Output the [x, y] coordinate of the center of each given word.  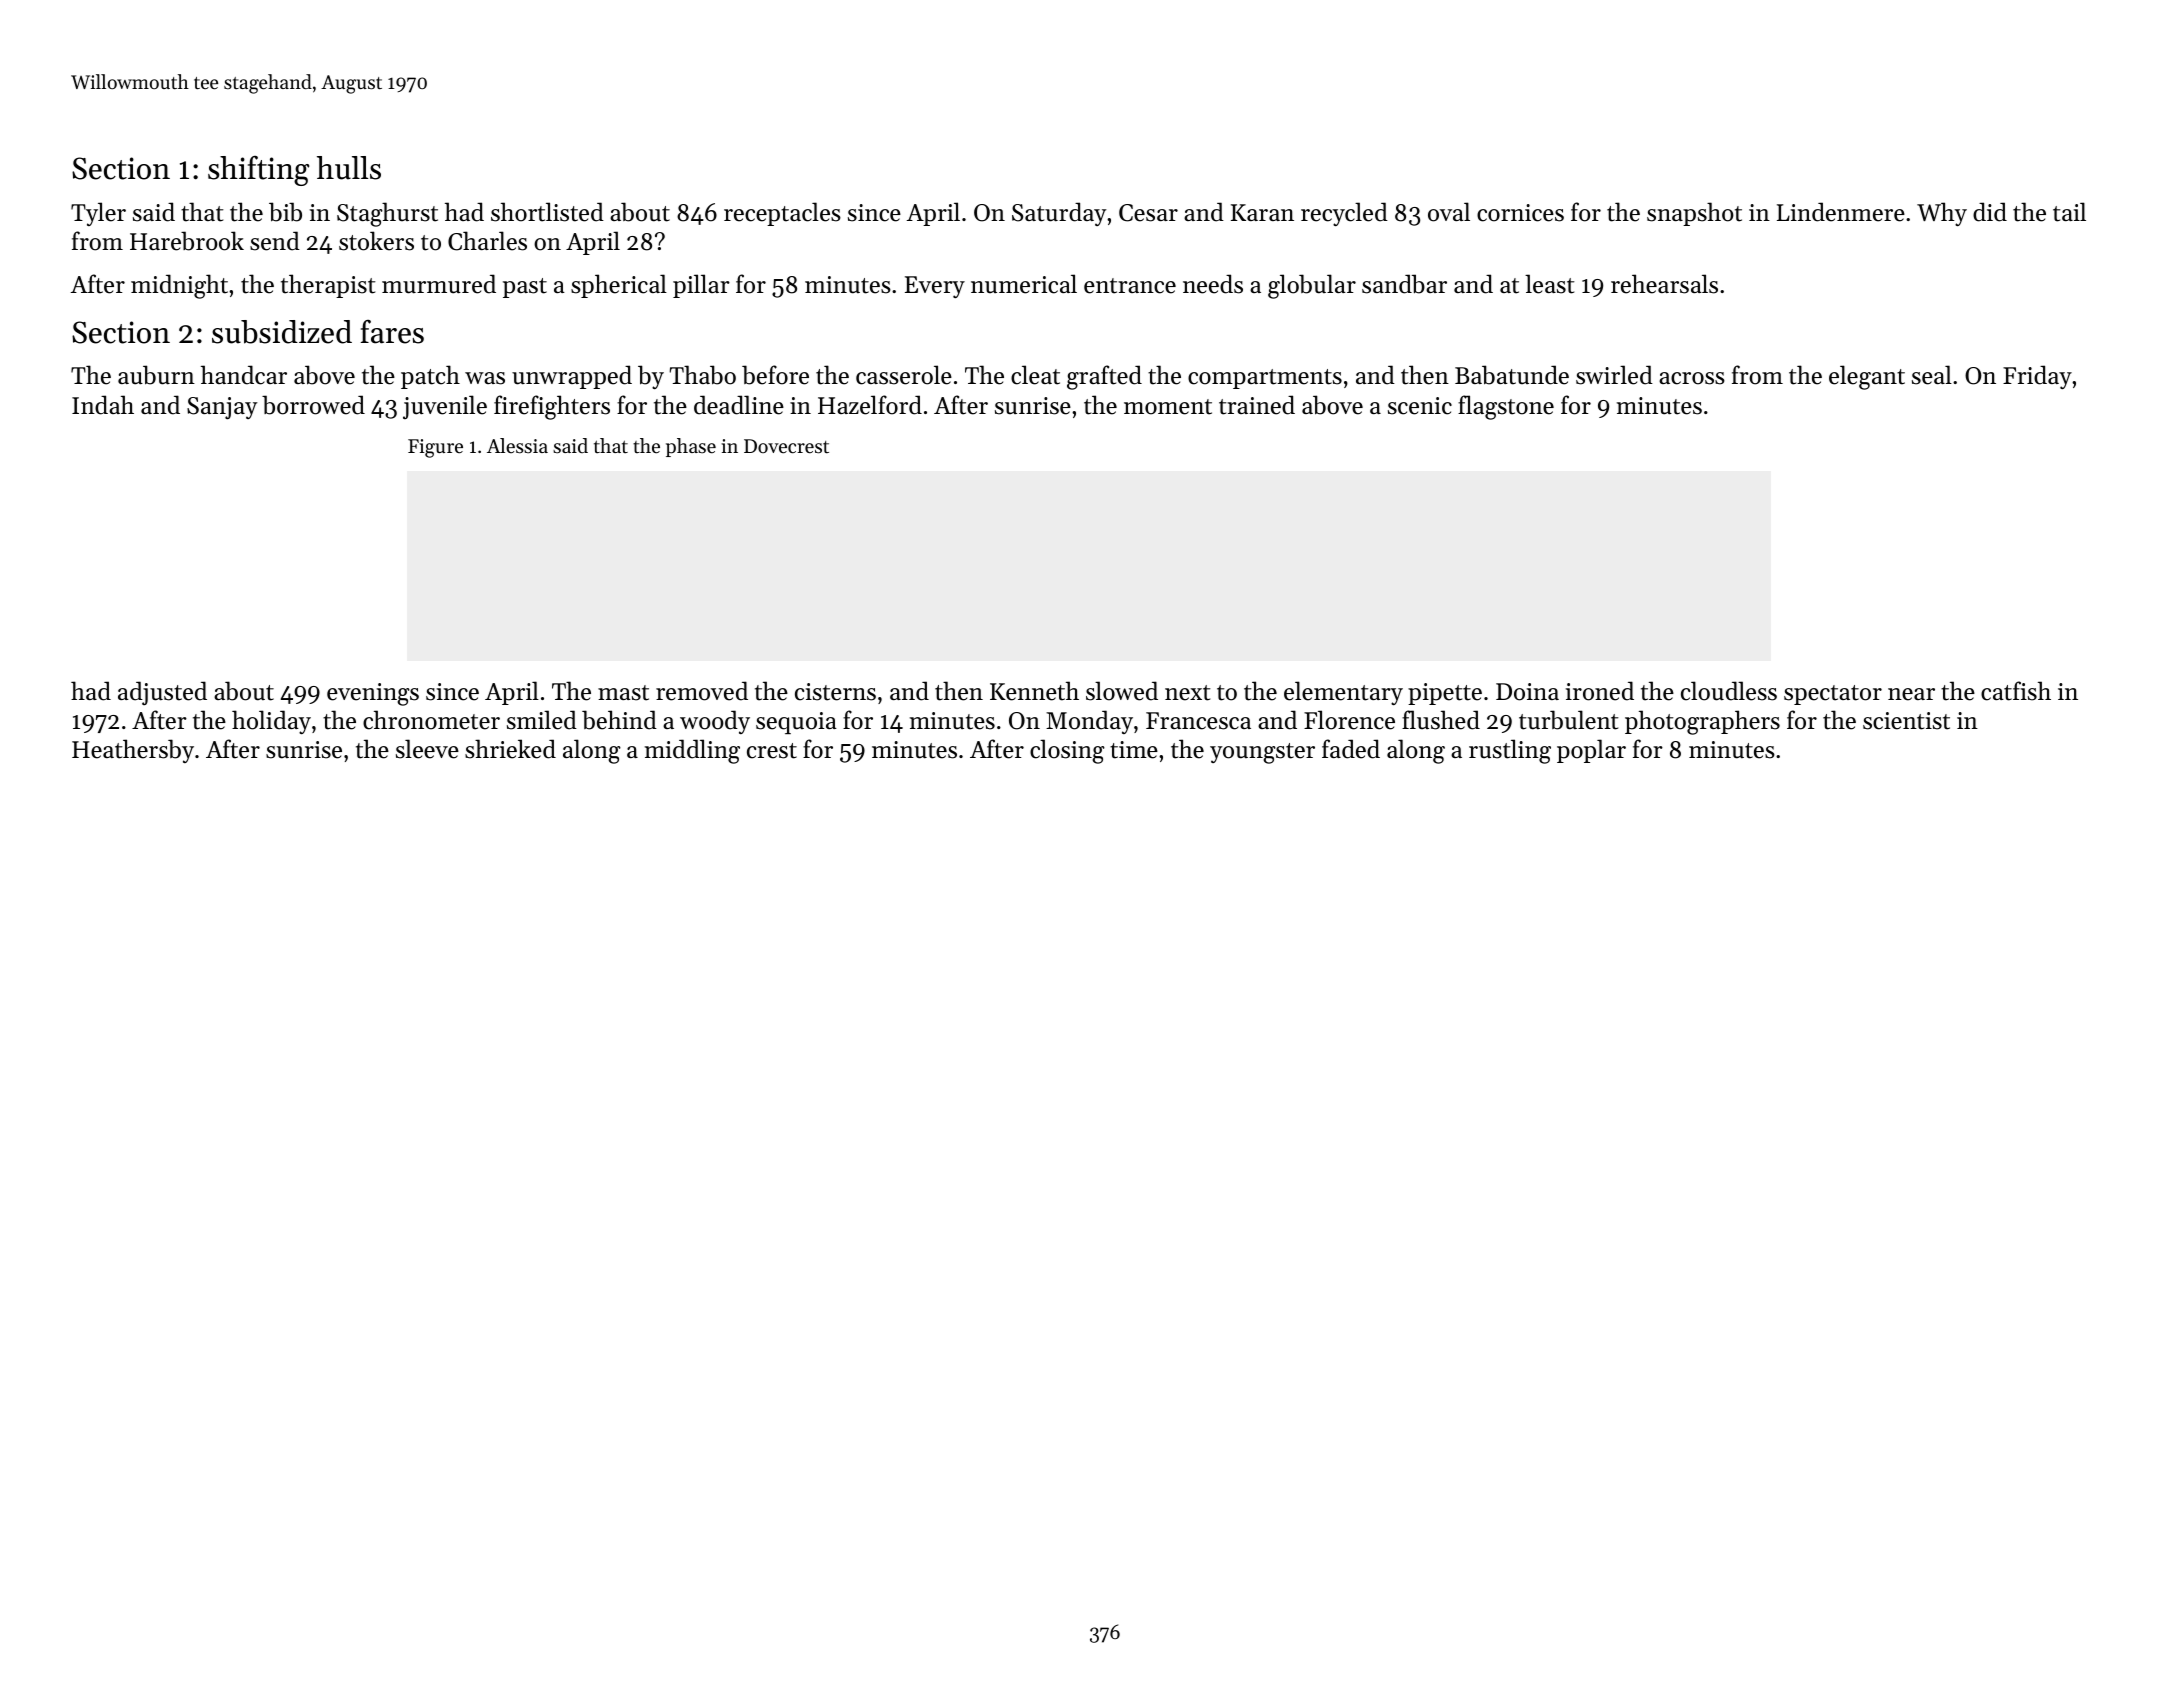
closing [1067, 751]
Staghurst [387, 214]
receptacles [782, 214]
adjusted [162, 693]
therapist [328, 286]
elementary [1343, 693]
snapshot [1694, 214]
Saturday [1059, 214]
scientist [1906, 721]
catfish [2016, 691]
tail [2069, 212]
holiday [271, 722]
